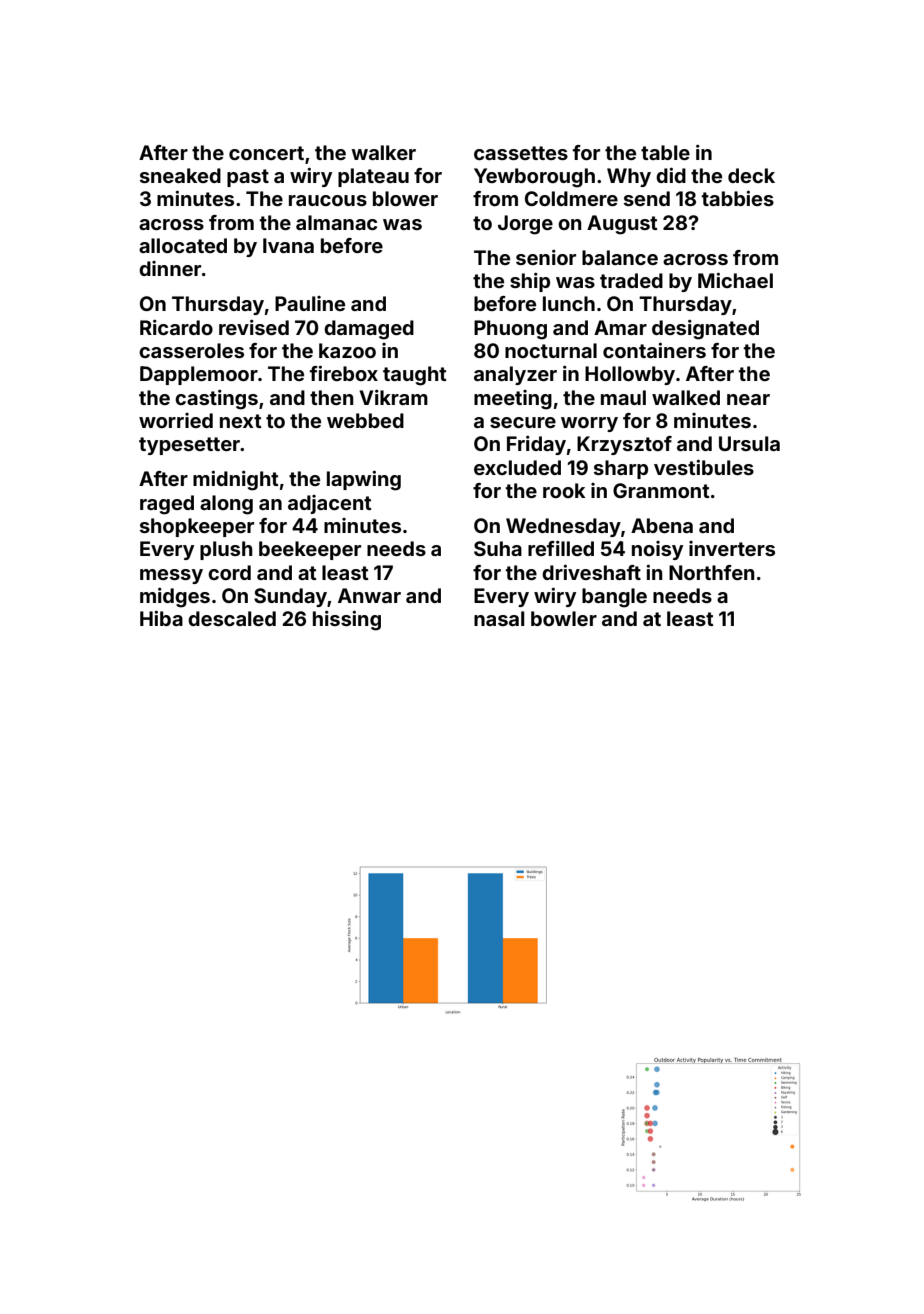 The width and height of the screenshot is (924, 1314). What do you see at coordinates (748, 399) in the screenshot?
I see `near` at bounding box center [748, 399].
